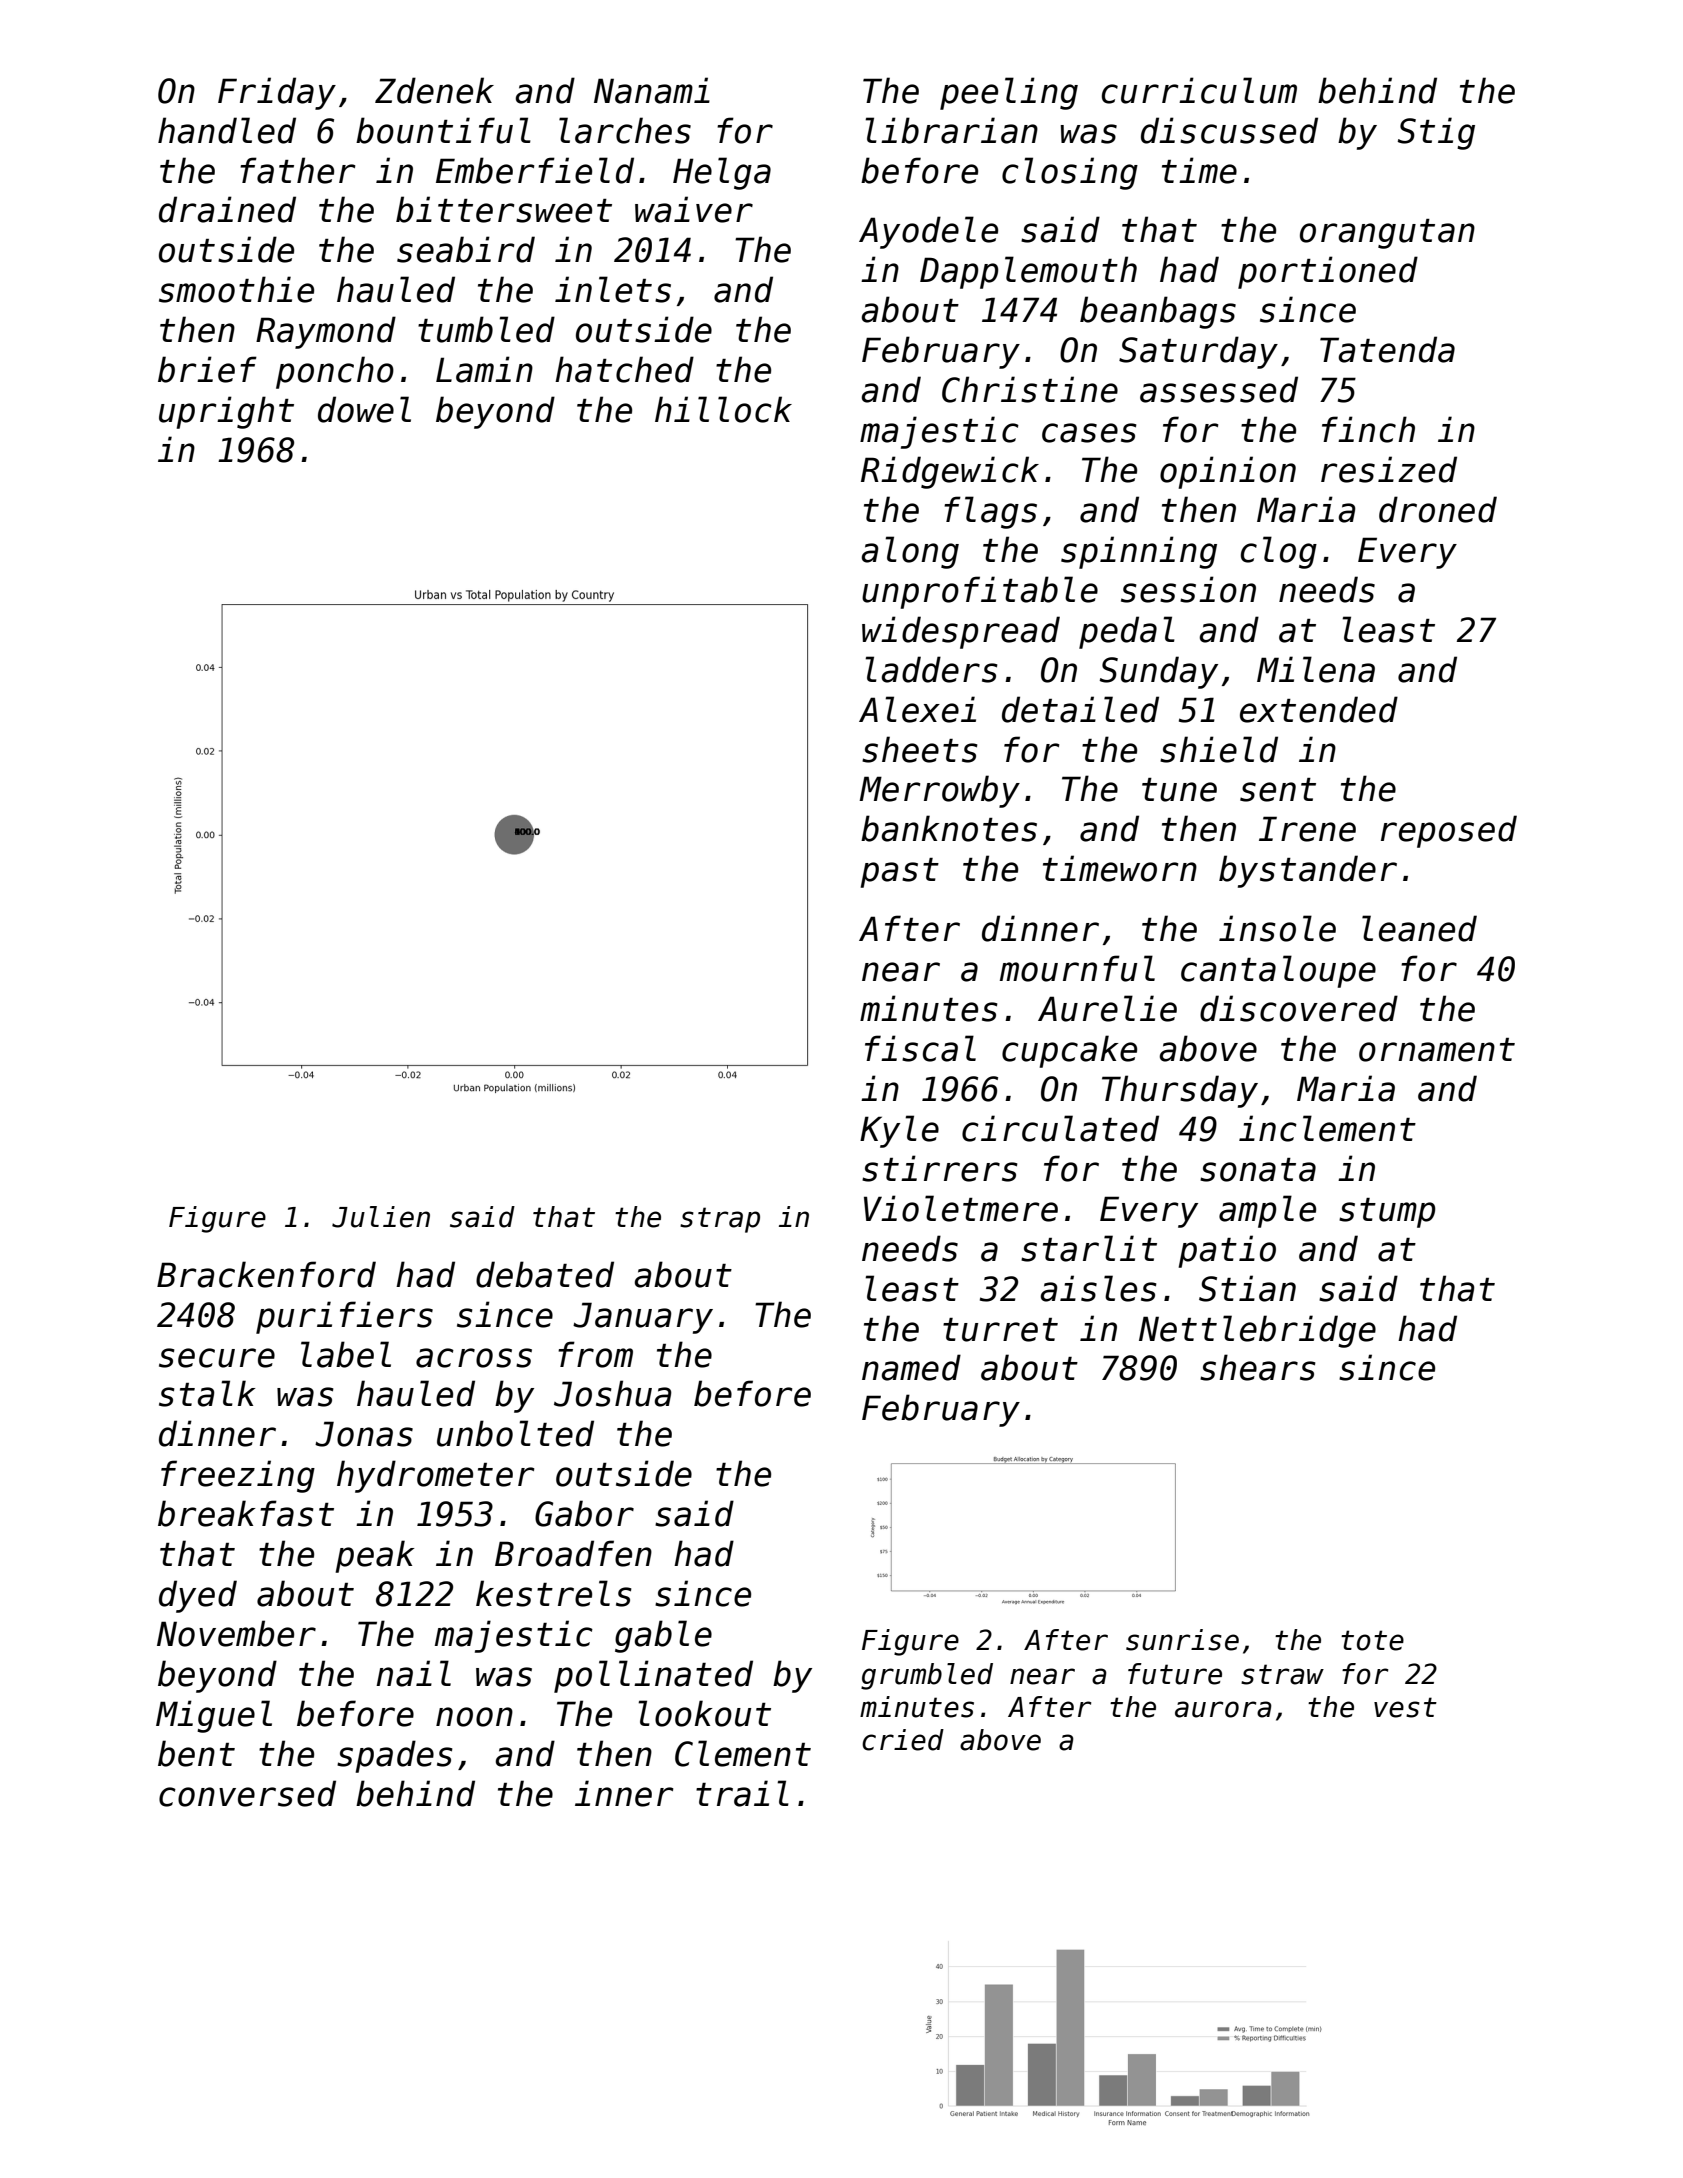  I want to click on curriculum, so click(1199, 90).
